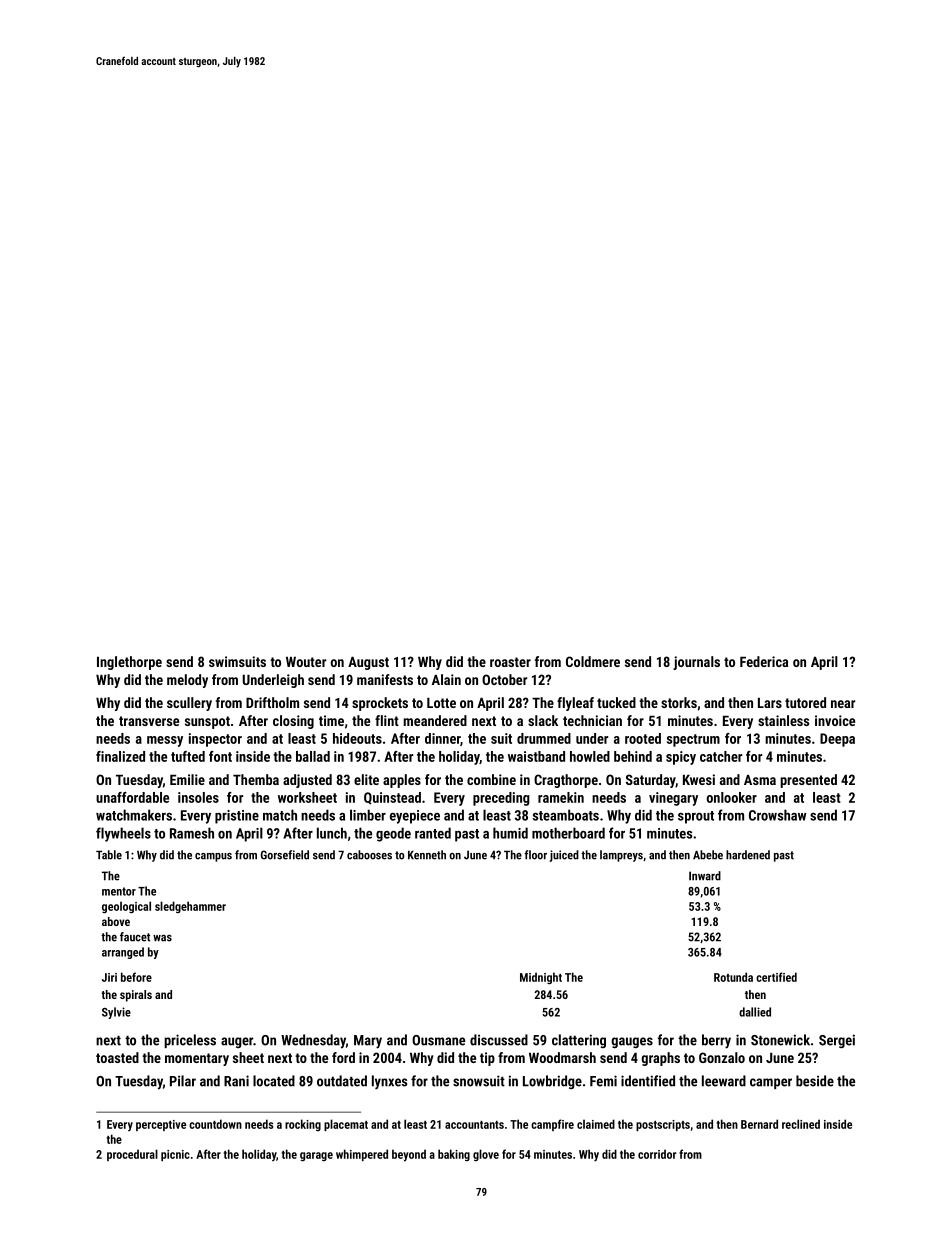 The height and width of the page is (1233, 952). I want to click on insoles, so click(198, 797).
